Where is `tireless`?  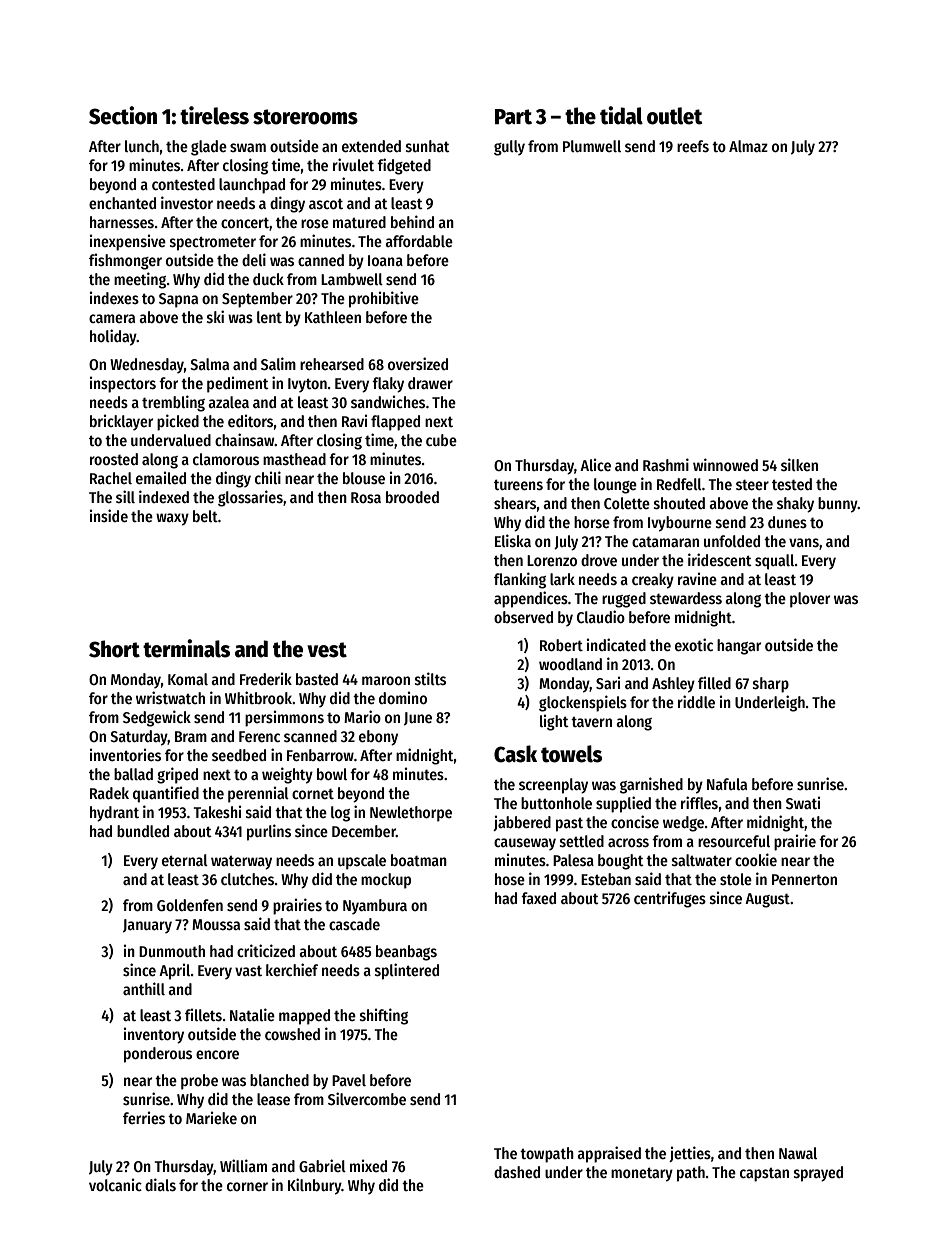 tireless is located at coordinates (214, 115).
